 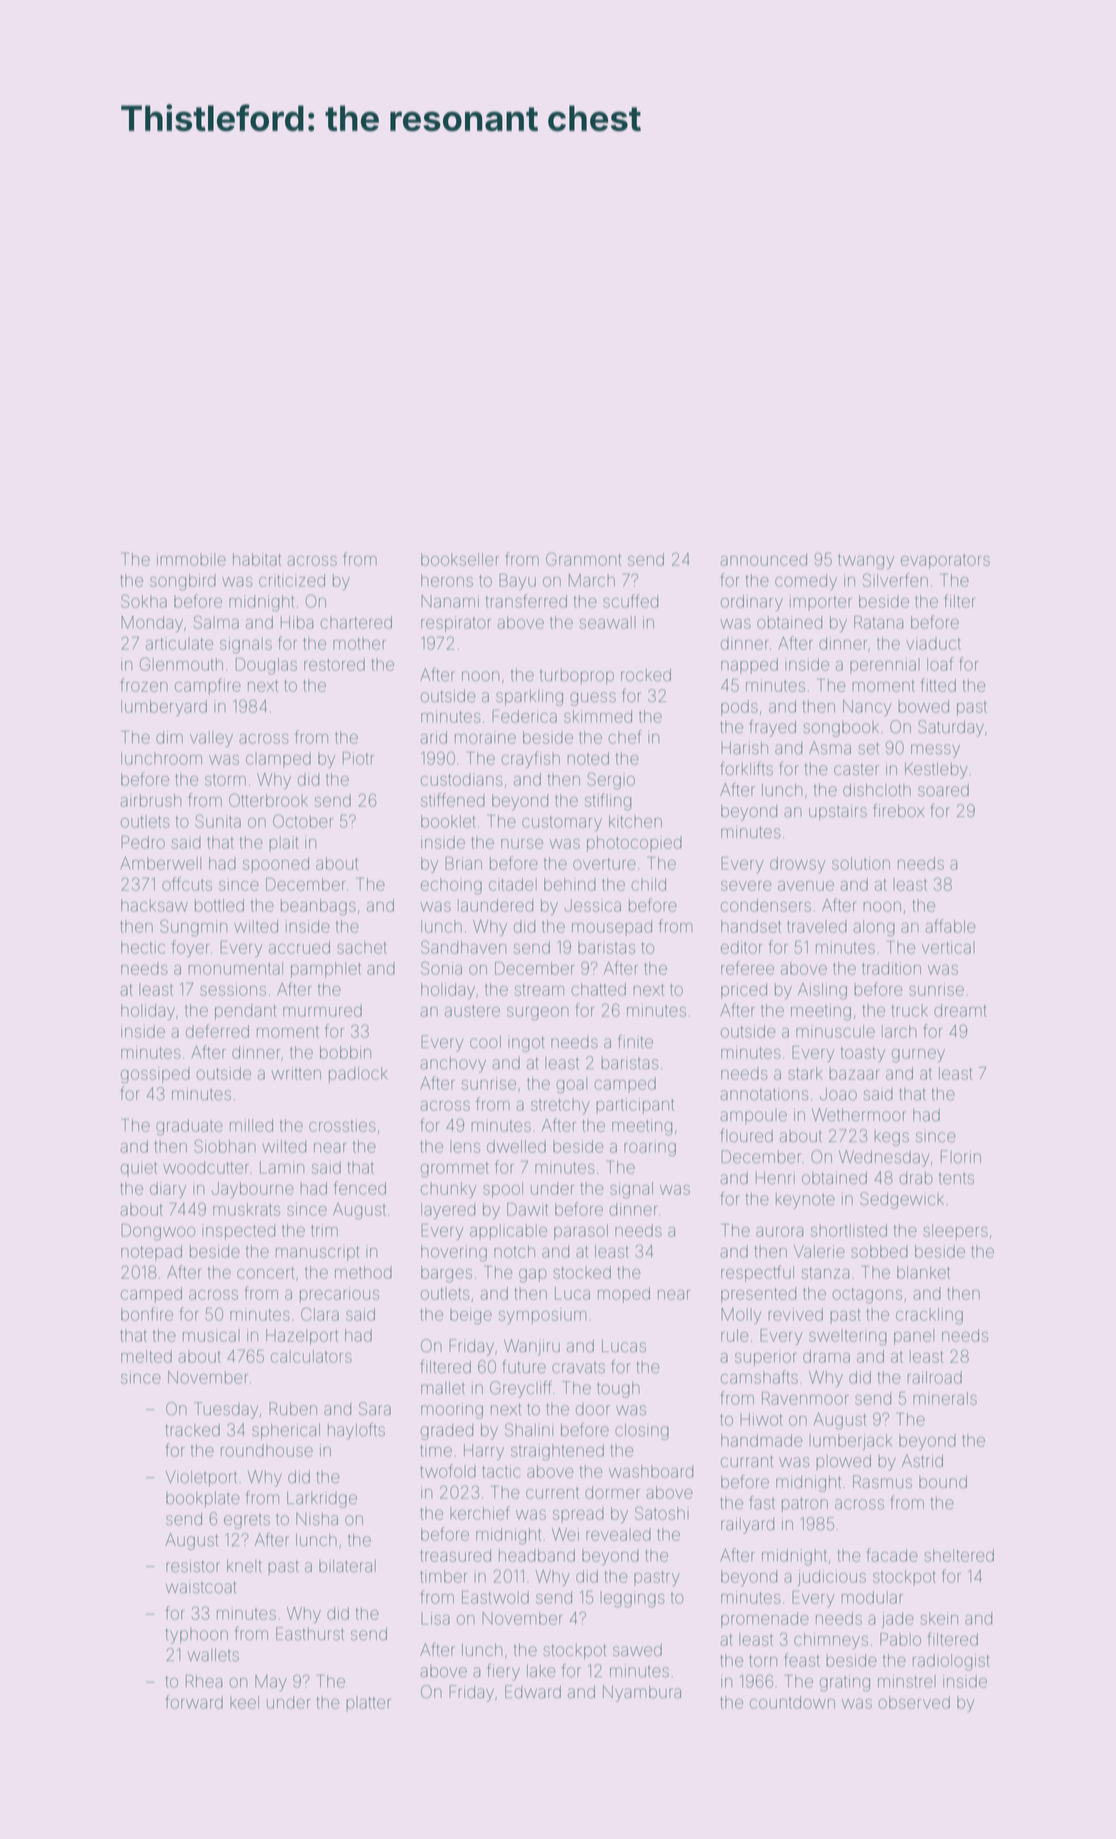 What do you see at coordinates (960, 1010) in the document?
I see `dreamt` at bounding box center [960, 1010].
